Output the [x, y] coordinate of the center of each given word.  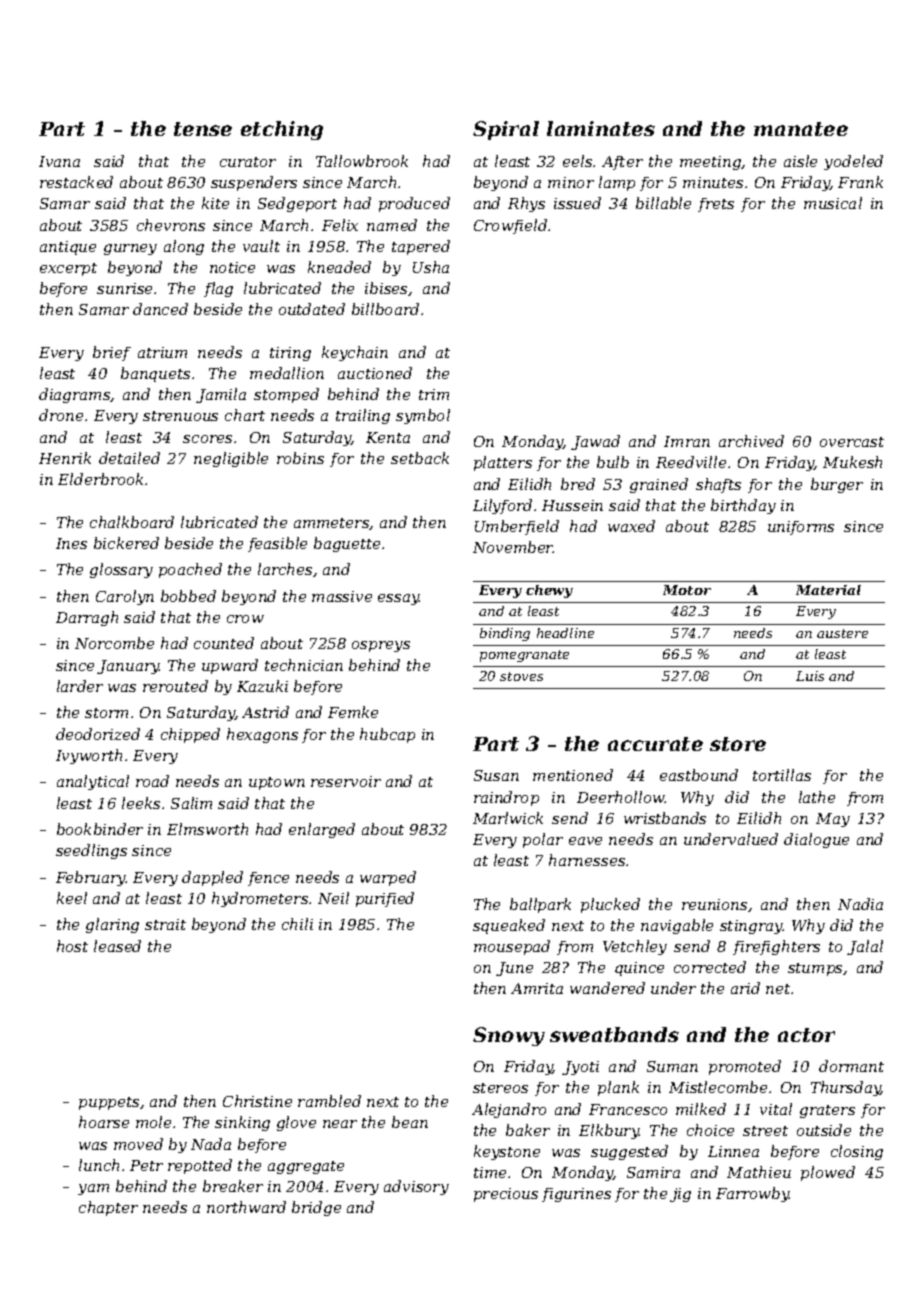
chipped [190, 735]
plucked [610, 905]
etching [282, 130]
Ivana [59, 161]
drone [61, 415]
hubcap [387, 735]
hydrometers [260, 899]
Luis [810, 676]
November [513, 547]
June [514, 969]
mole [153, 1122]
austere [842, 633]
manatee [801, 129]
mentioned [573, 775]
